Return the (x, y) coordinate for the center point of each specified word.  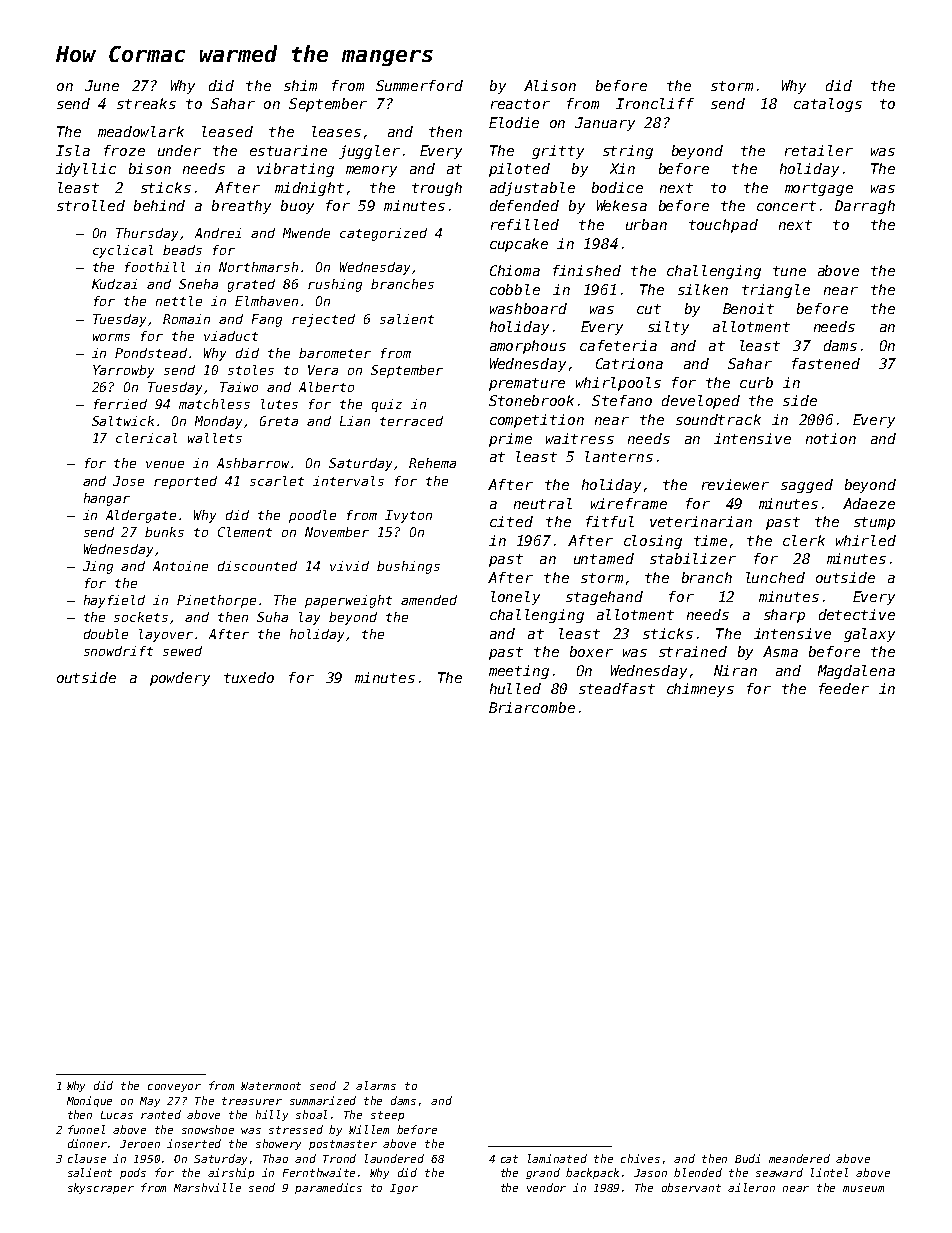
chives (640, 1158)
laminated (557, 1158)
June (102, 85)
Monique (89, 1101)
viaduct (231, 336)
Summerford (419, 85)
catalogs (828, 105)
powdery (180, 679)
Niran (735, 670)
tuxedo (249, 677)
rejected (323, 320)
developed (701, 402)
